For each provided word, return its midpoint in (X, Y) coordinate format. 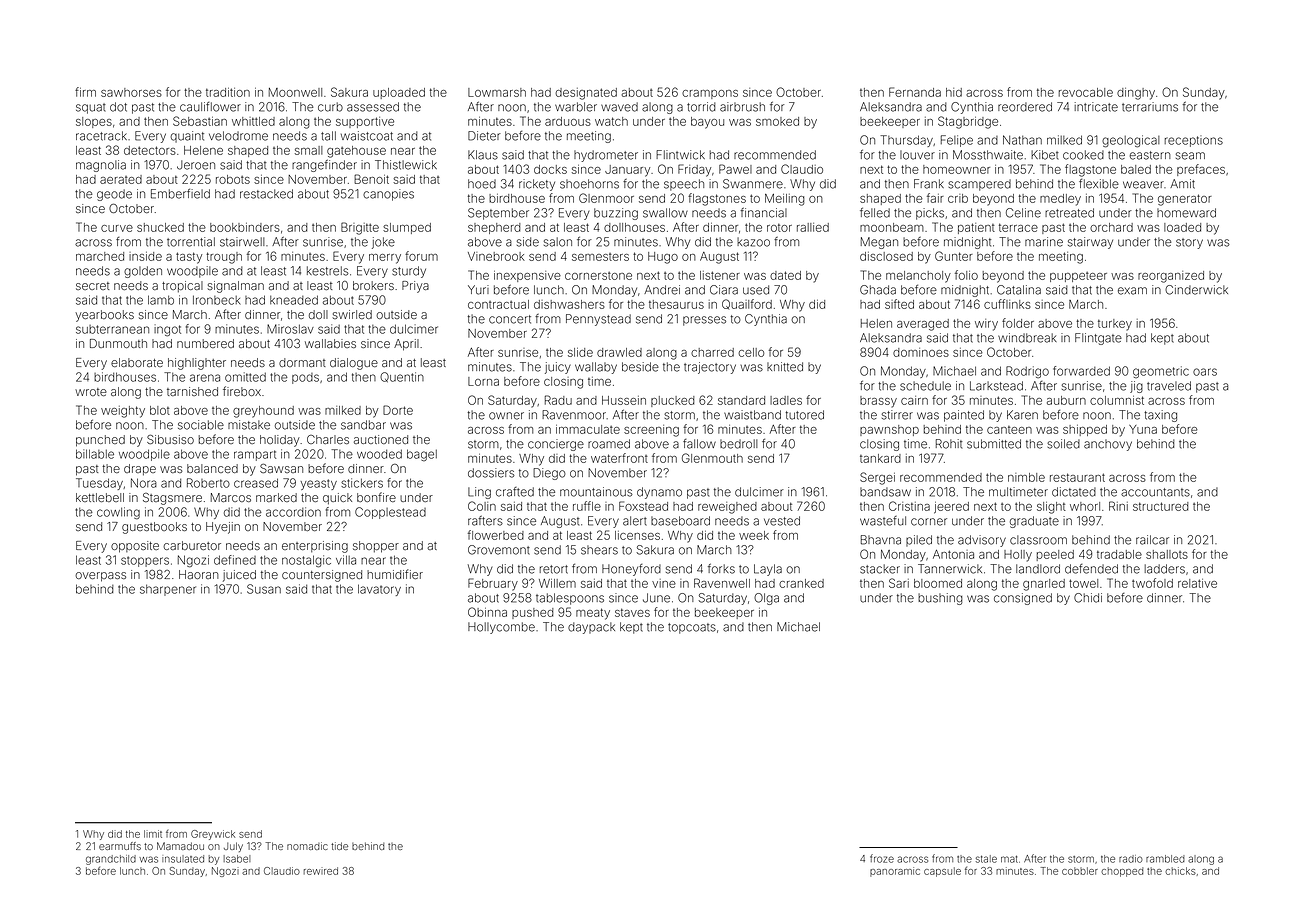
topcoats (692, 628)
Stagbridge (968, 122)
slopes (94, 122)
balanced (212, 468)
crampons (710, 94)
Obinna (487, 612)
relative (1197, 583)
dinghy (1136, 94)
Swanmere (753, 184)
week (754, 535)
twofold (1152, 583)
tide (339, 846)
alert (635, 521)
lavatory (379, 590)
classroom (1038, 540)
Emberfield (180, 194)
